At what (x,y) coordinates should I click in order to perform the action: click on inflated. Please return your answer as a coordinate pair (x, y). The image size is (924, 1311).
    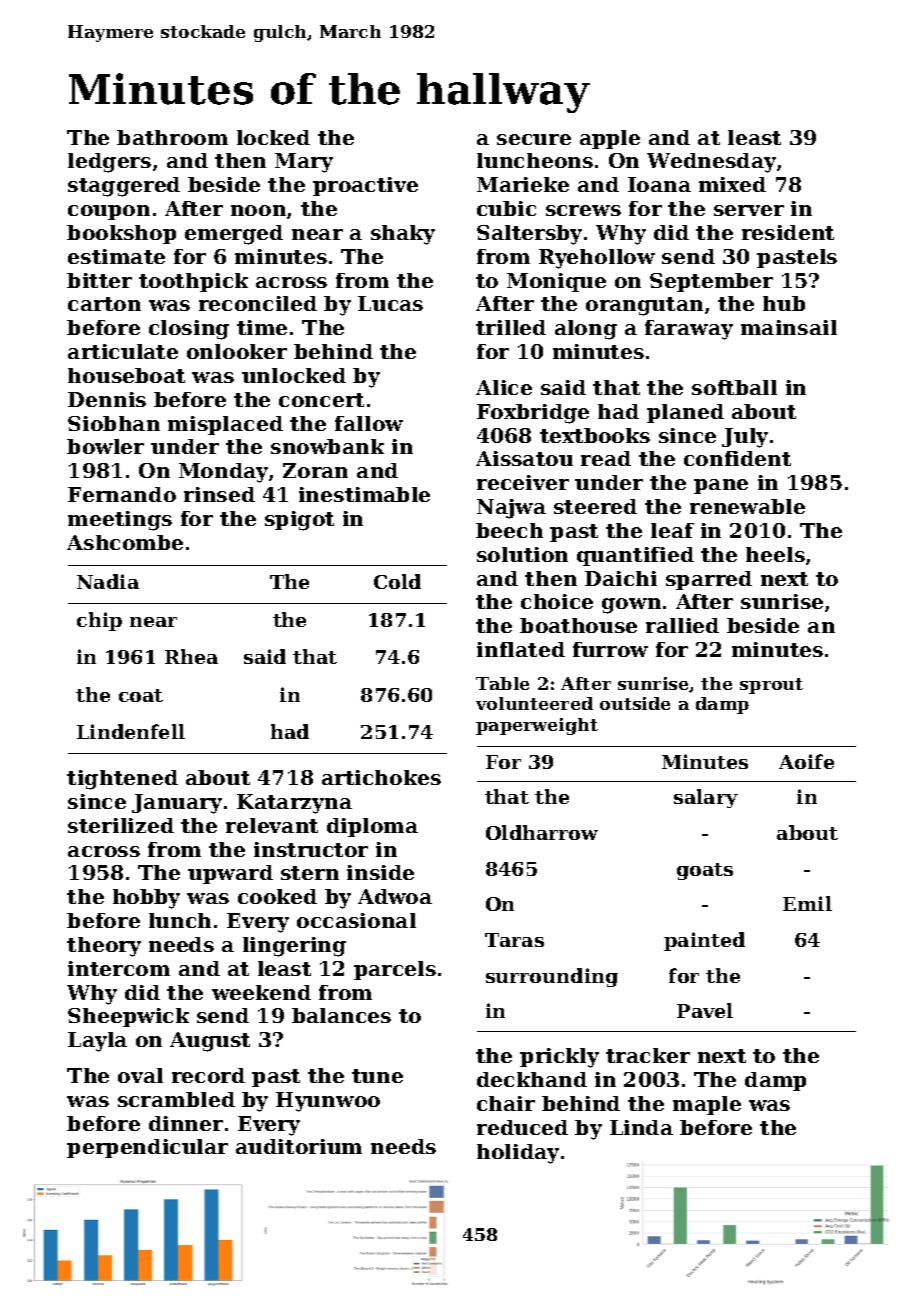
    Looking at the image, I should click on (521, 649).
